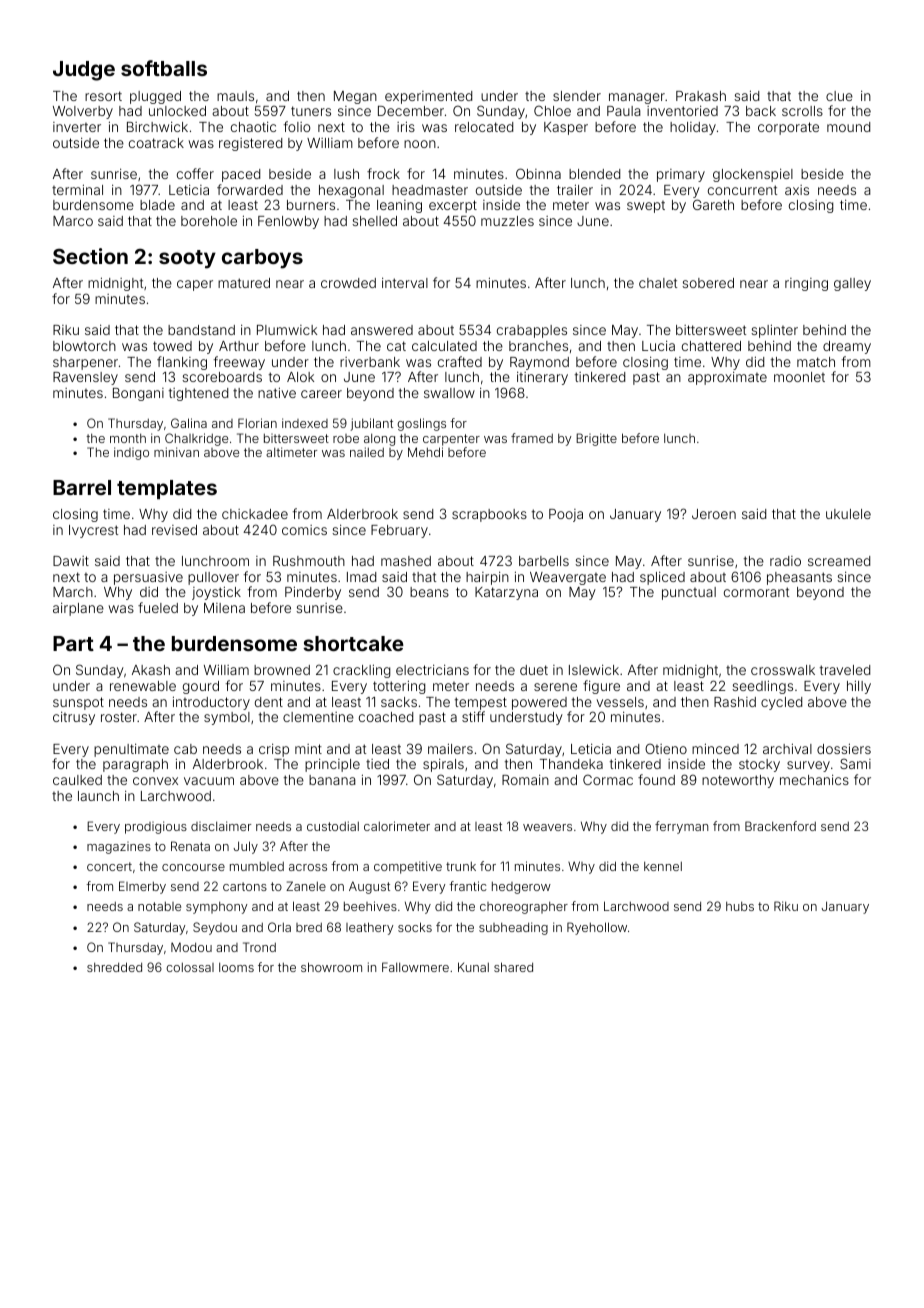  What do you see at coordinates (658, 345) in the screenshot?
I see `Lucia` at bounding box center [658, 345].
